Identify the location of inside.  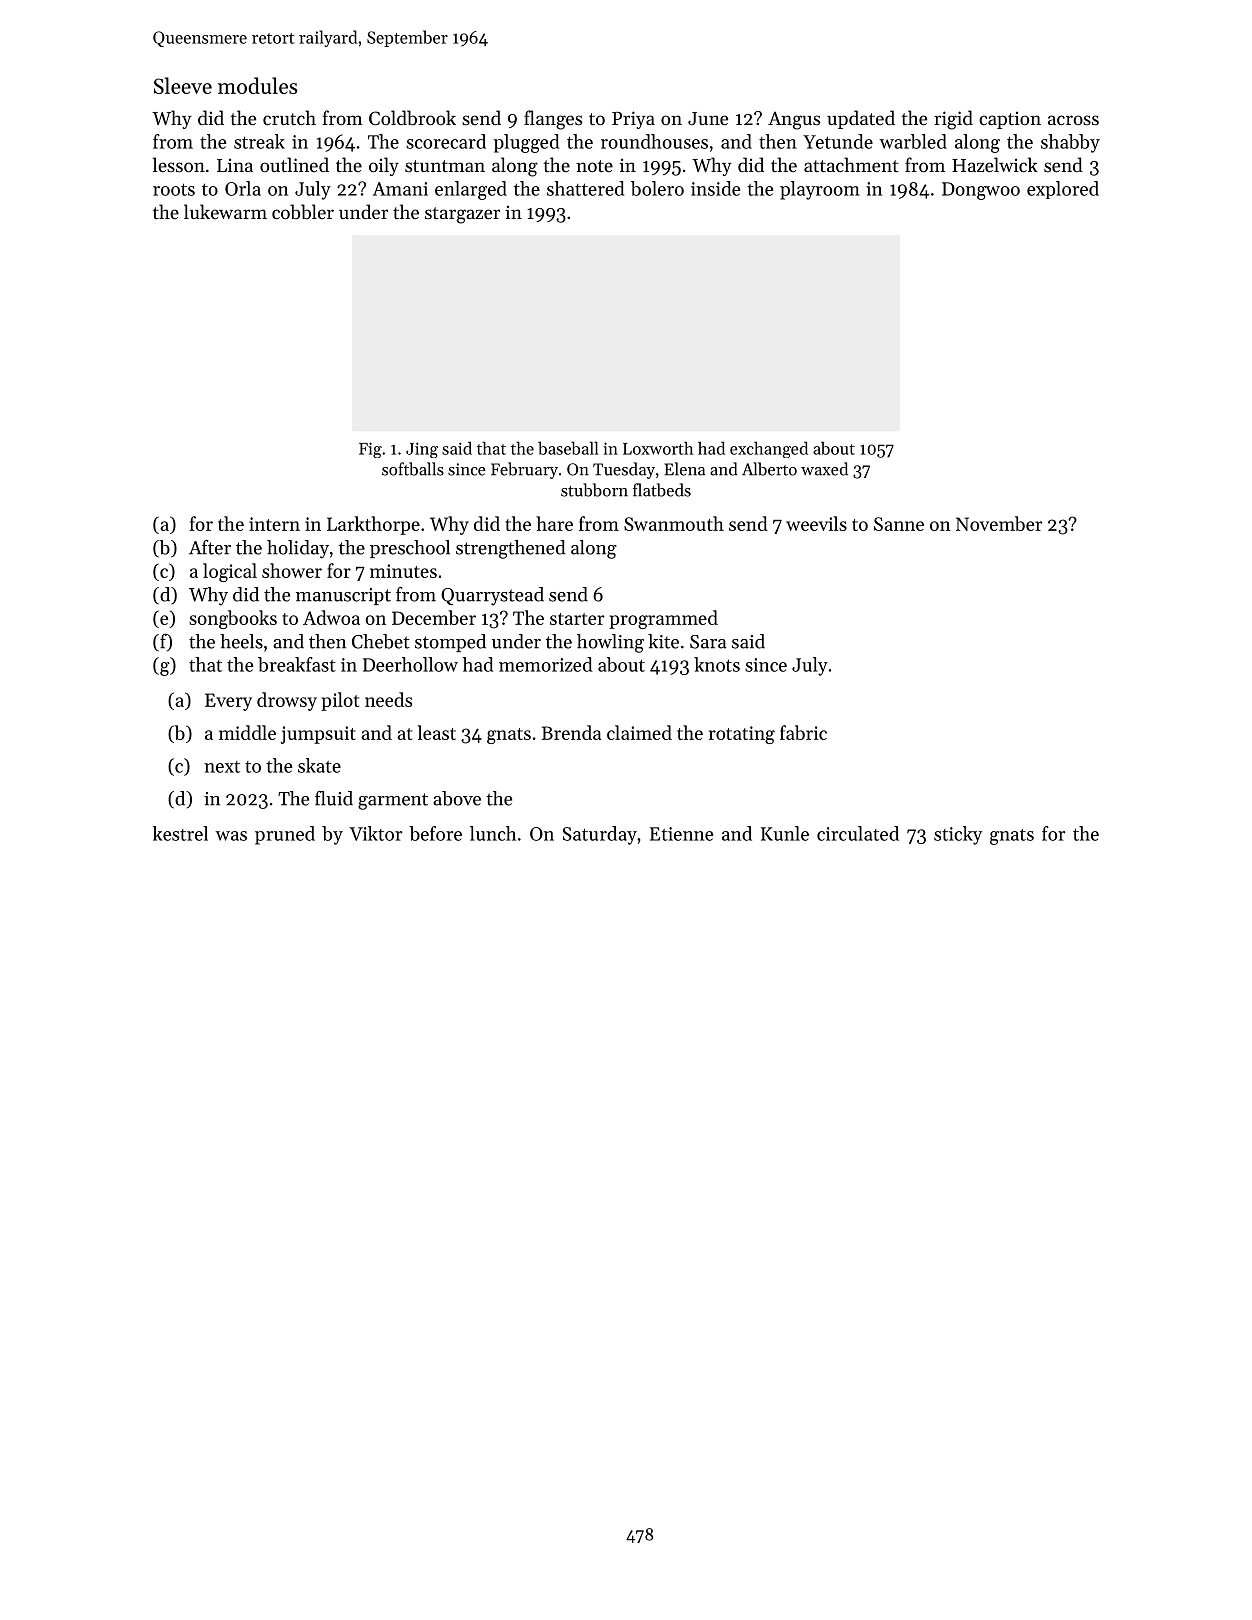
(715, 188).
